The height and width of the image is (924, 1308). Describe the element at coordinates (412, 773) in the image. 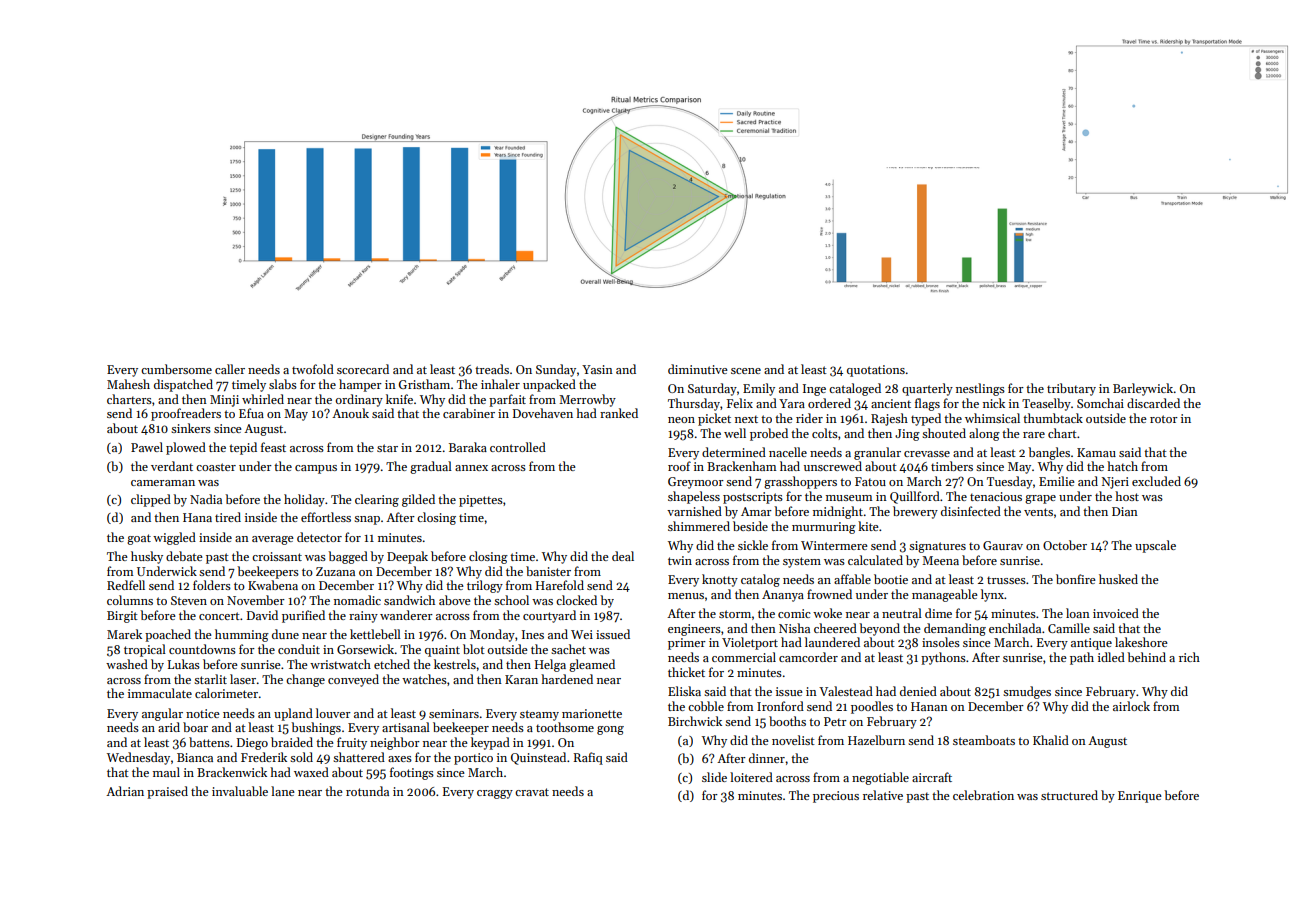

I see `footings` at that location.
